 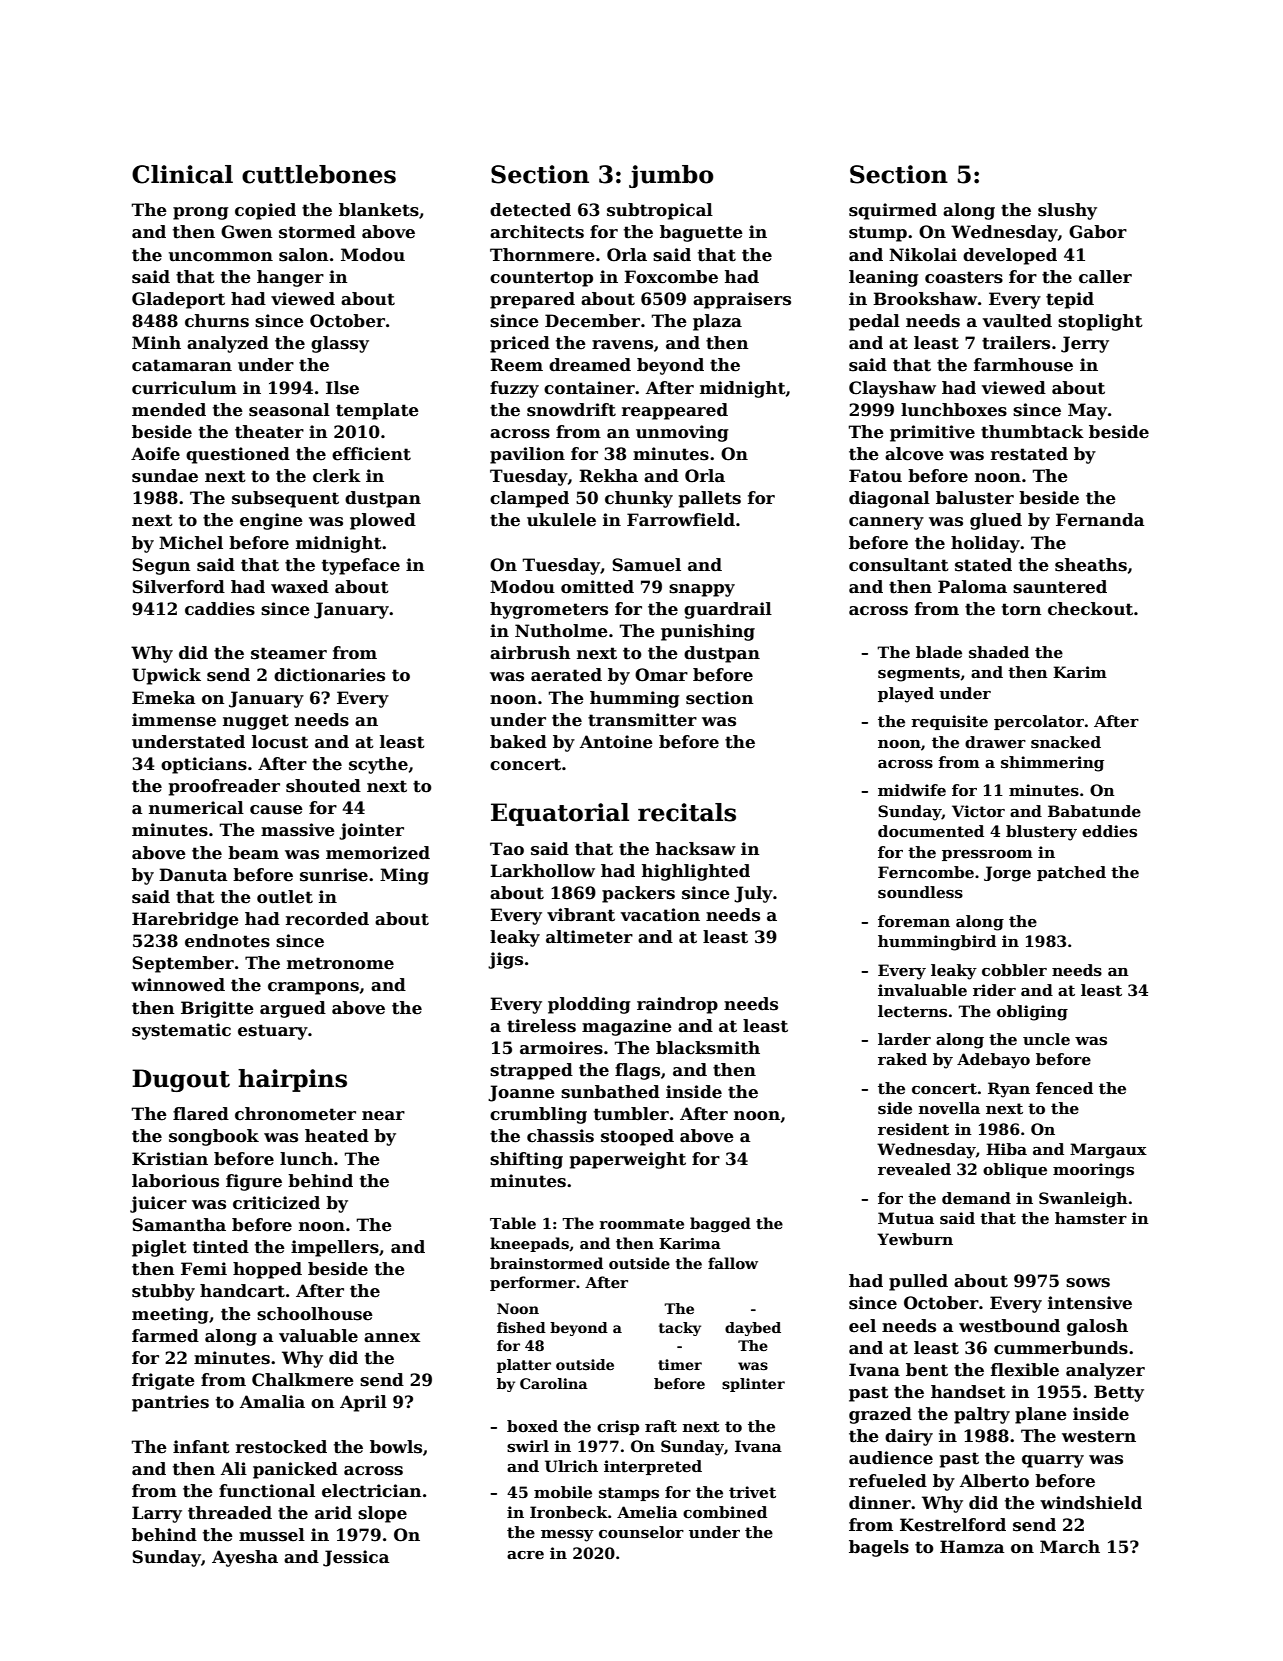 I want to click on slushy, so click(x=1067, y=211).
